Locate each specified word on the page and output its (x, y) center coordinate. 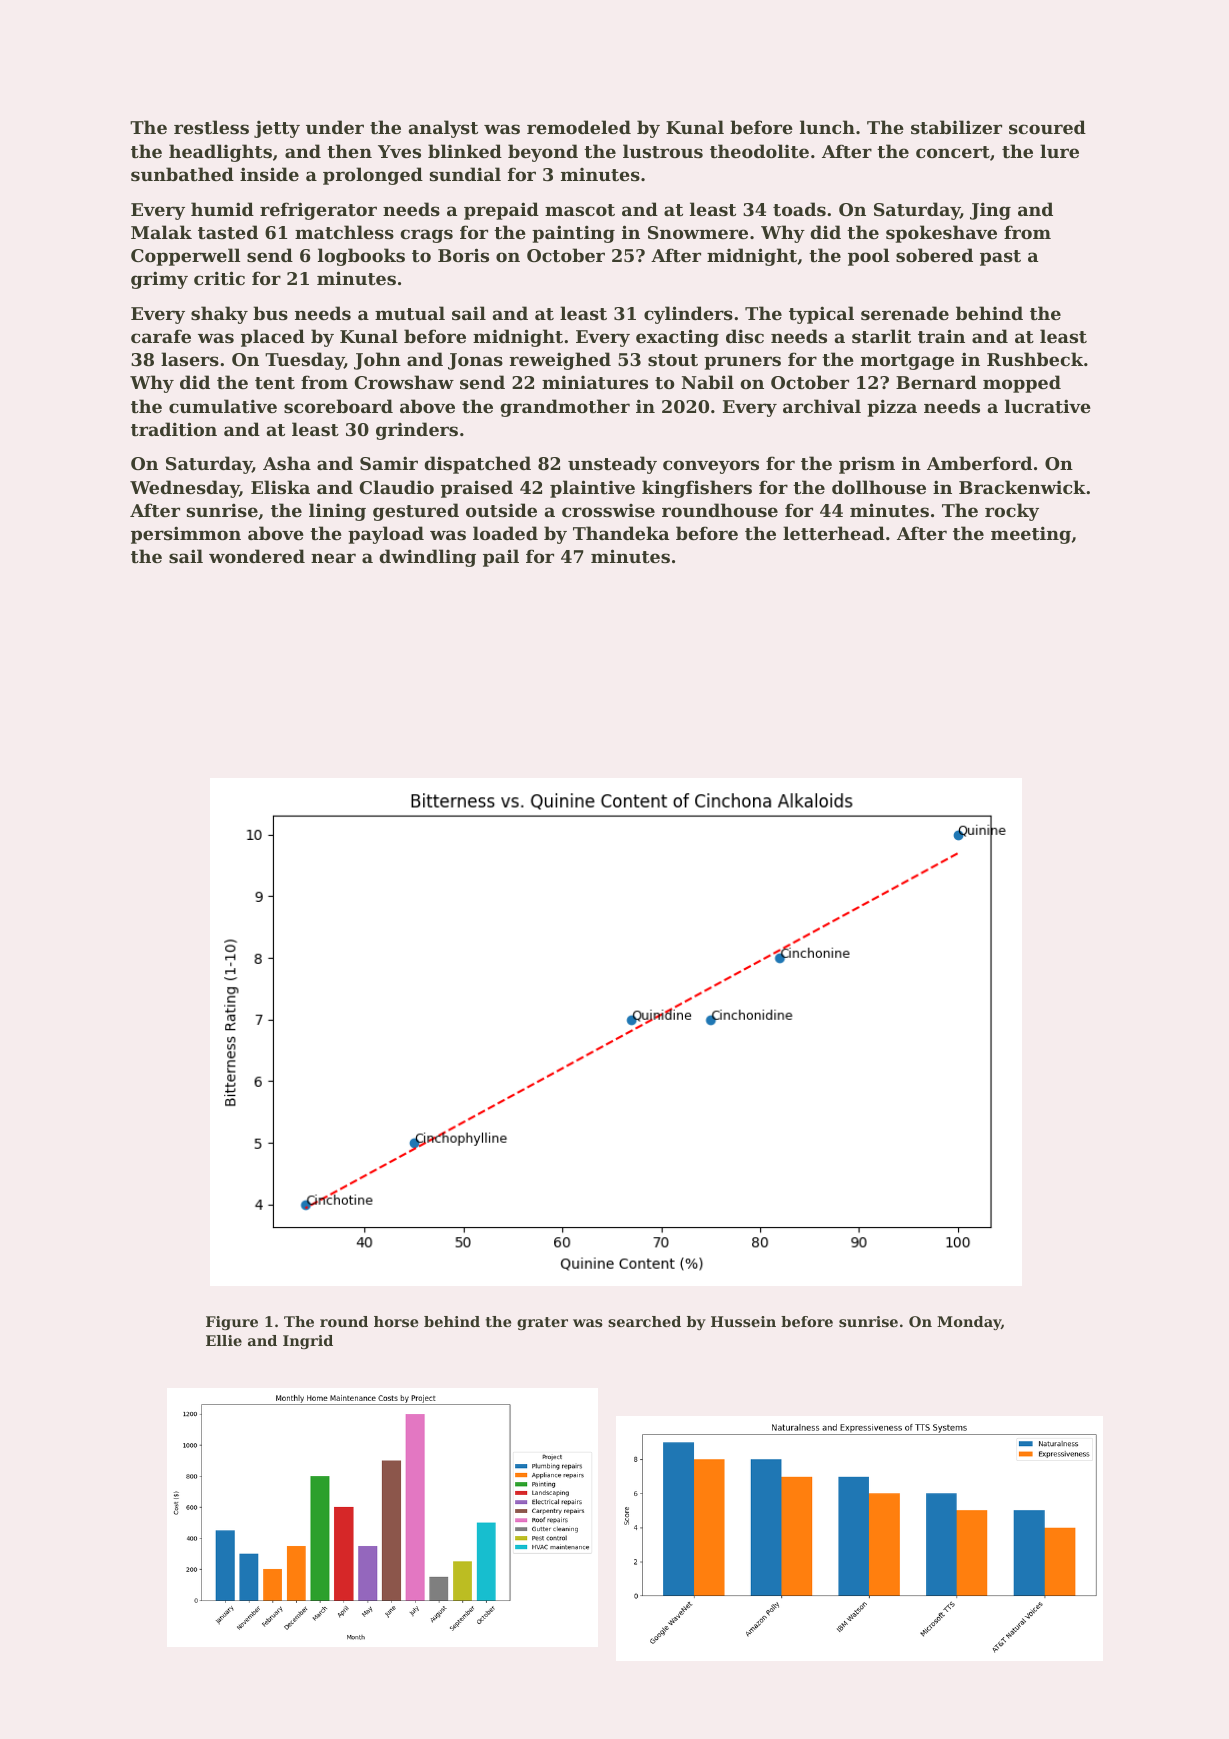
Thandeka (621, 533)
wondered (257, 556)
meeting (1031, 535)
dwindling (427, 558)
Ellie (224, 1340)
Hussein (743, 1321)
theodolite (759, 151)
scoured (1047, 127)
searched (644, 1321)
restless (211, 127)
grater (542, 1323)
